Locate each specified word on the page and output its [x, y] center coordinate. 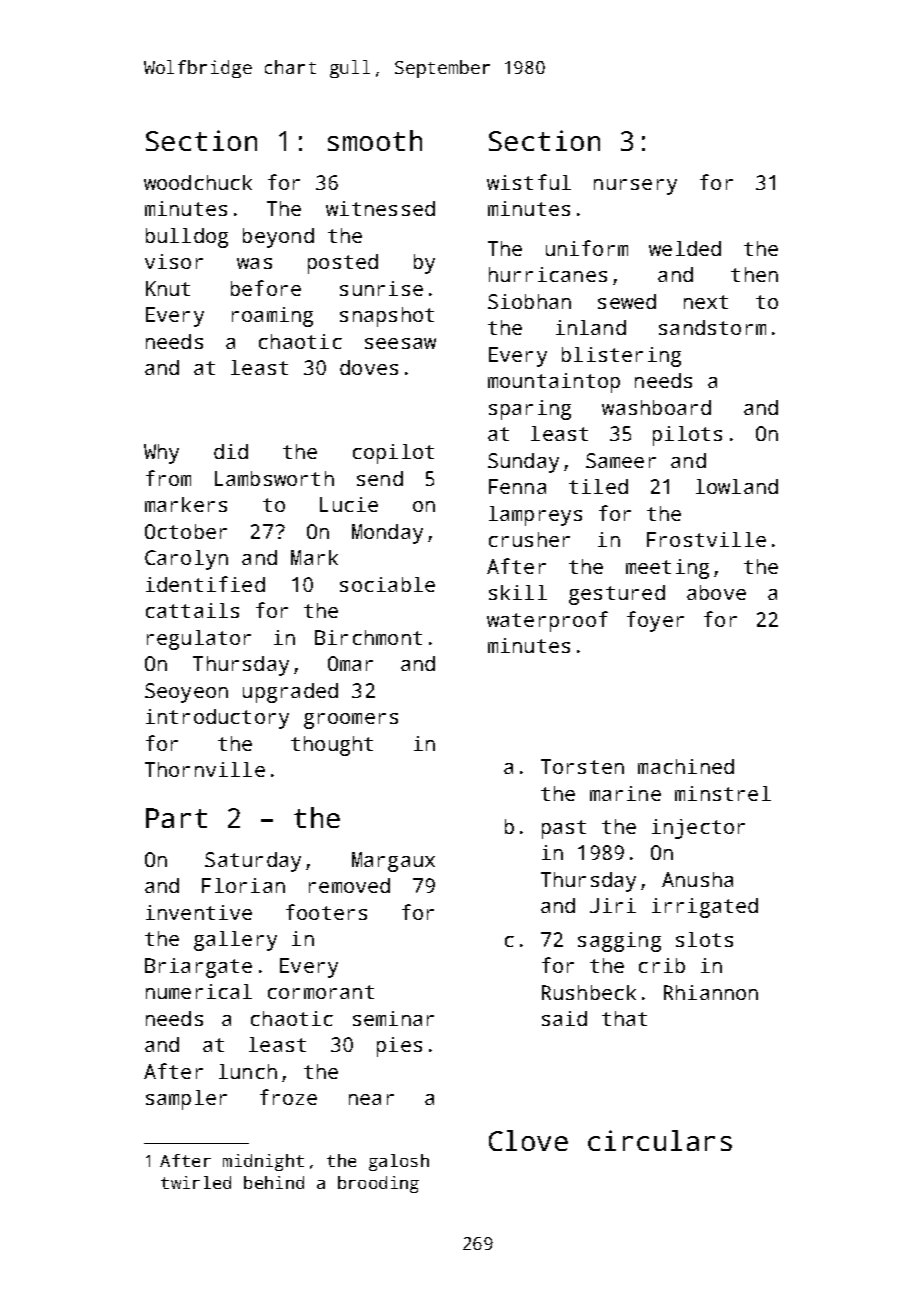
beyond [278, 238]
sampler [186, 1100]
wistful [529, 182]
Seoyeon [186, 693]
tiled [598, 486]
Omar [350, 663]
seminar [393, 1018]
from [168, 478]
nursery [635, 187]
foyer [655, 621]
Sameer [621, 460]
